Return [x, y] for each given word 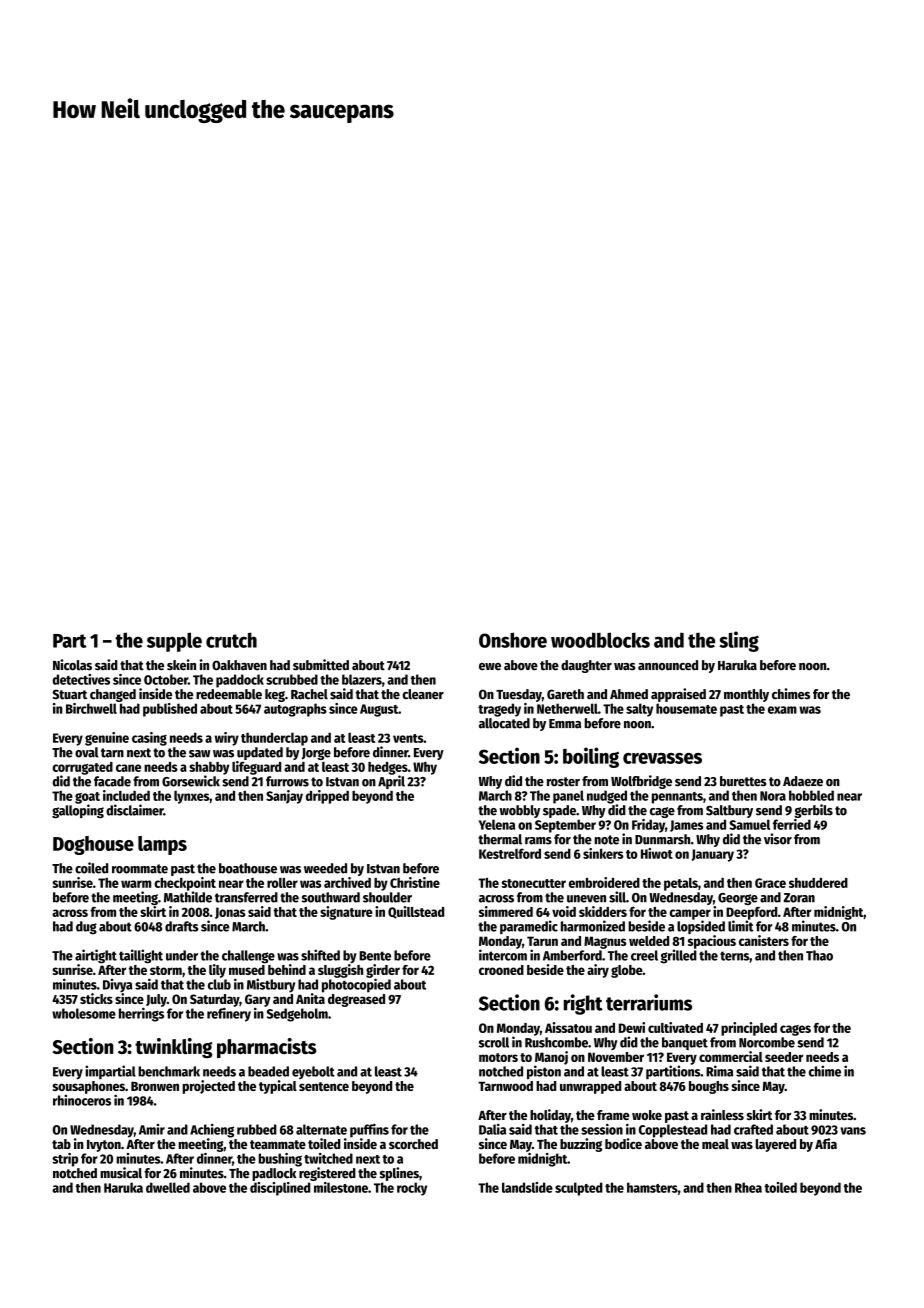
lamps [162, 845]
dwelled [168, 1187]
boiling [591, 757]
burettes [743, 781]
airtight [96, 956]
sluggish [340, 971]
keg [275, 695]
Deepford [751, 913]
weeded [325, 868]
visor [778, 839]
